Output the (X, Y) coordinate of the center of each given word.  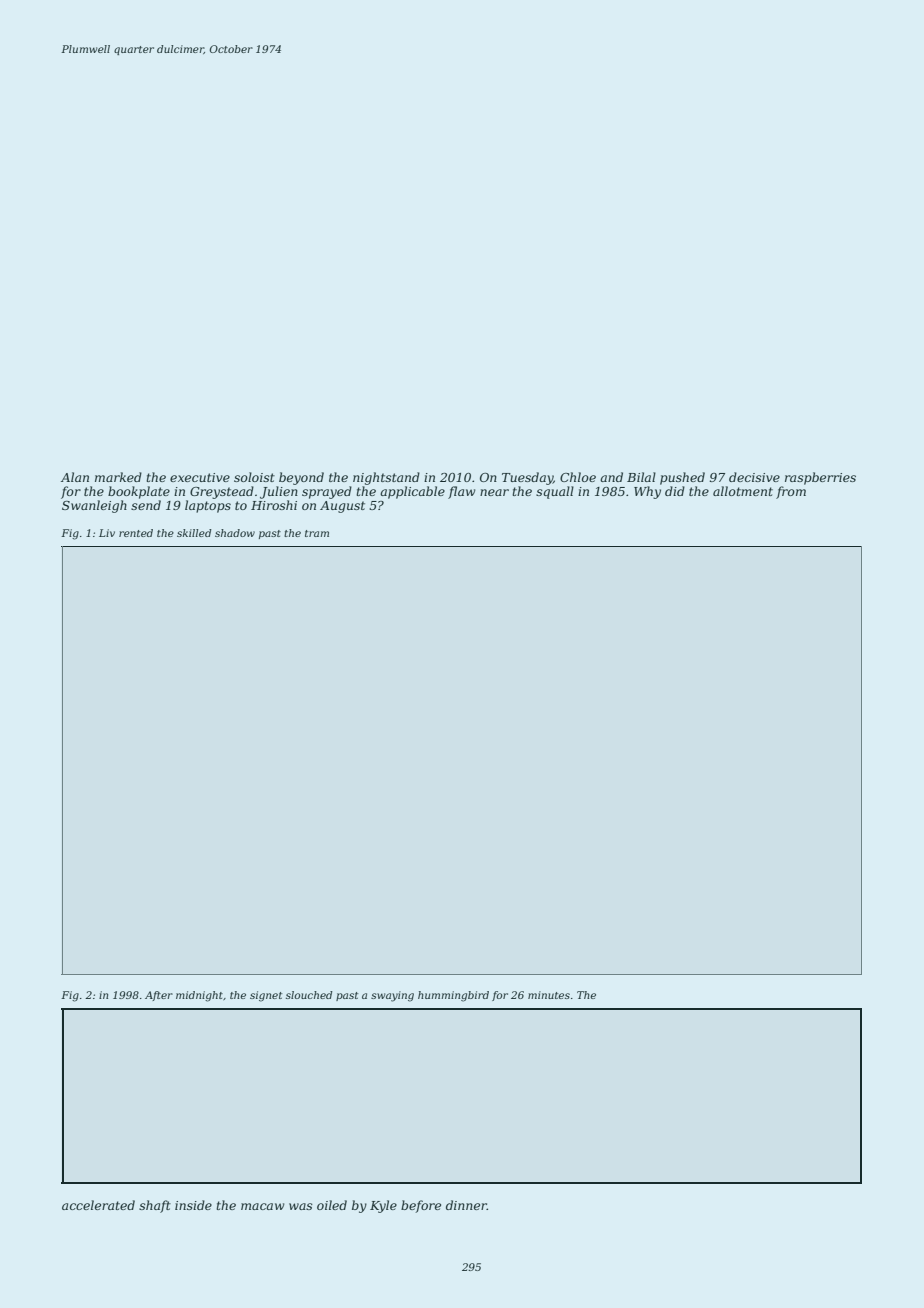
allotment (743, 491)
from (791, 492)
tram (317, 533)
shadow (235, 533)
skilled (194, 533)
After (159, 996)
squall (555, 492)
